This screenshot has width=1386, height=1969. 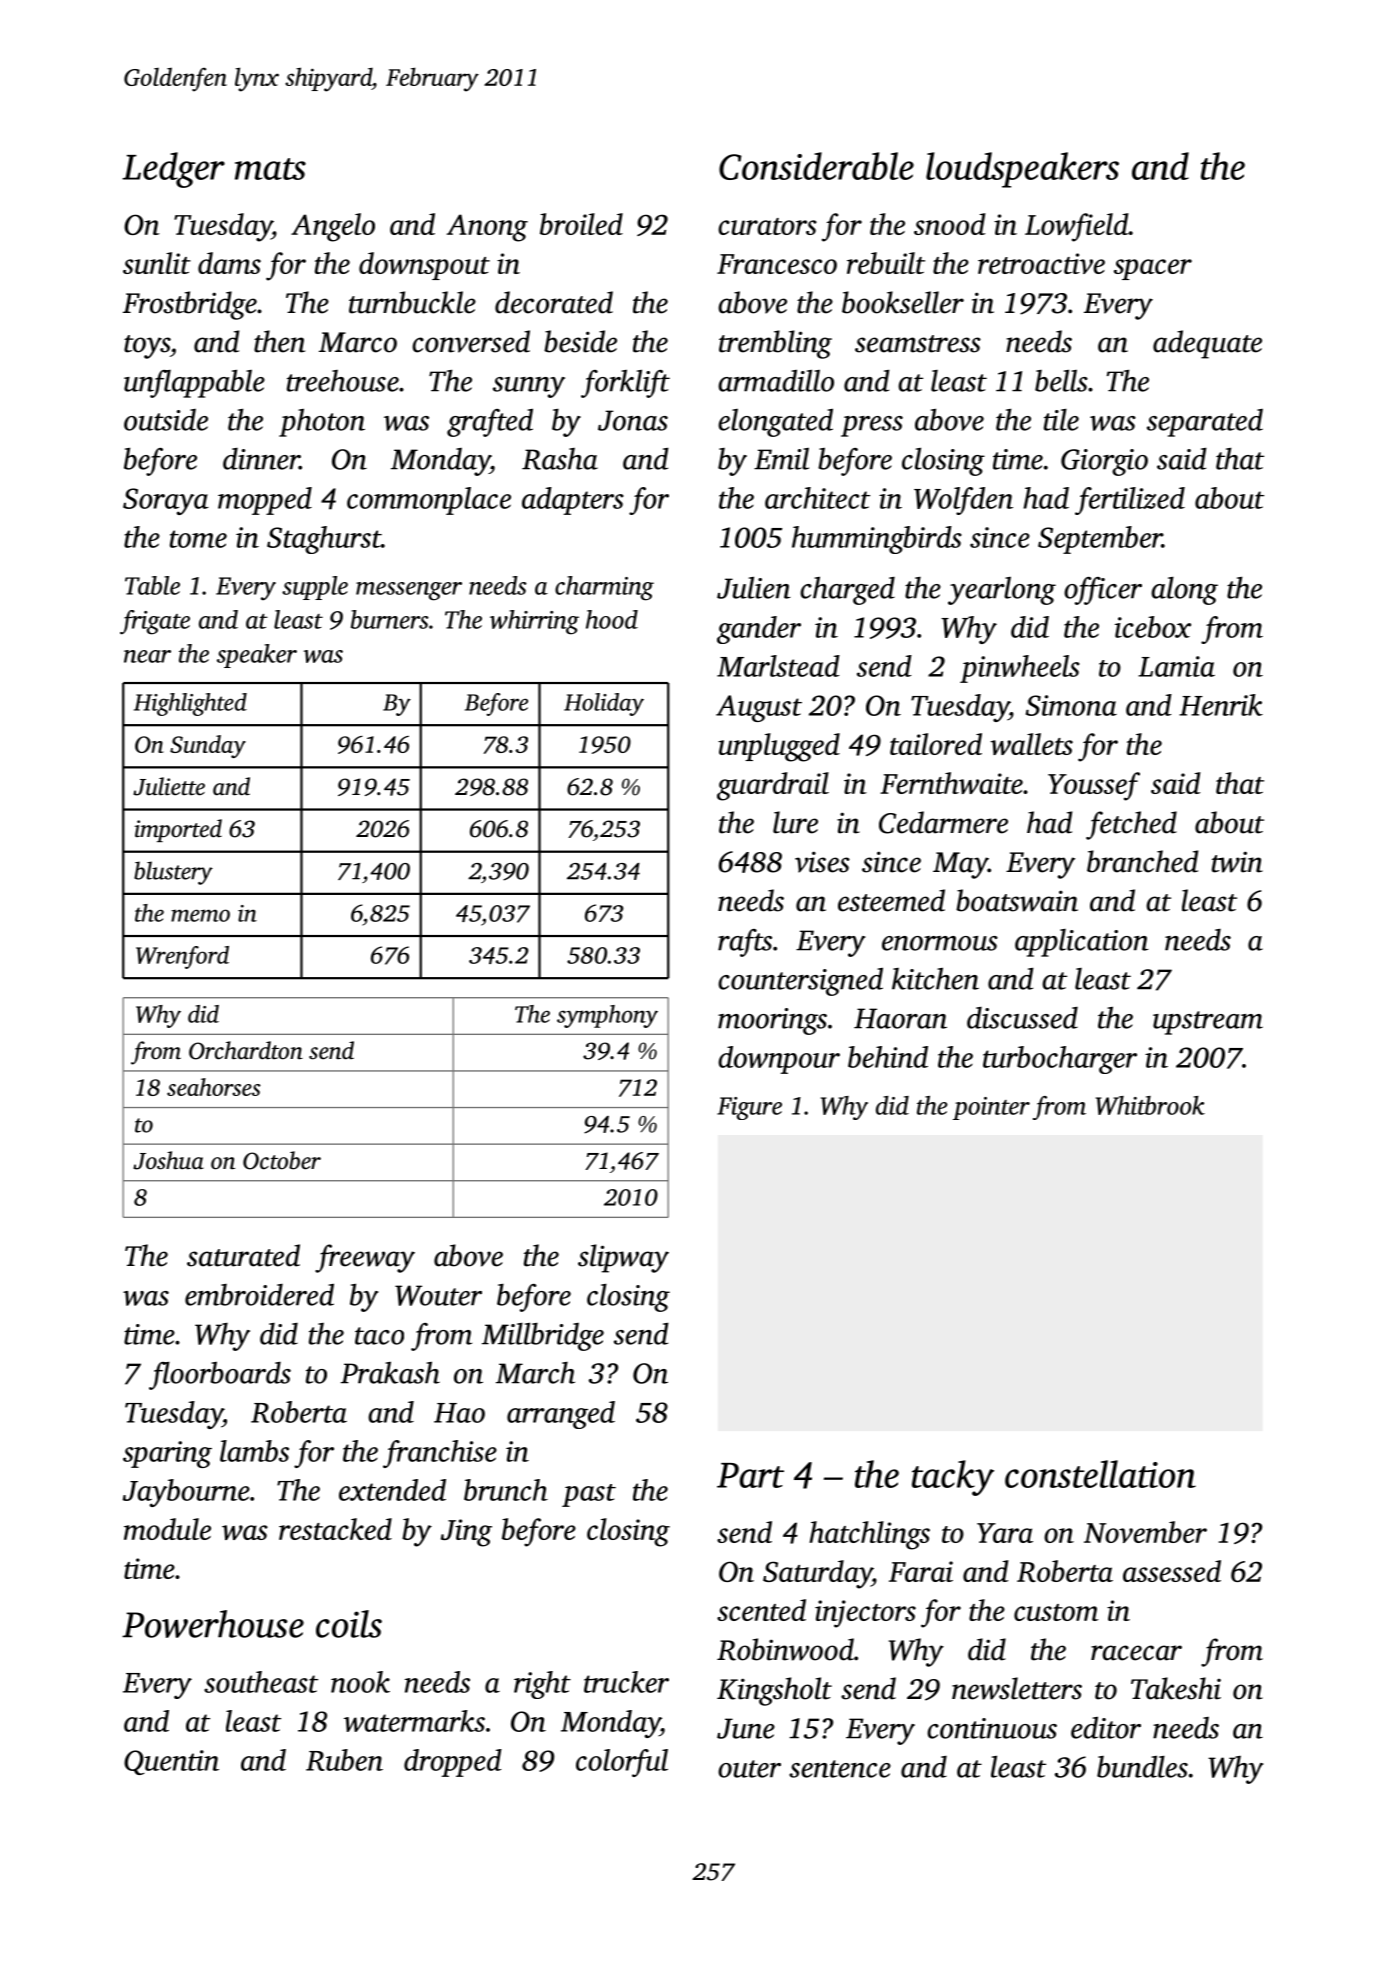 I want to click on slipway, so click(x=623, y=1258).
